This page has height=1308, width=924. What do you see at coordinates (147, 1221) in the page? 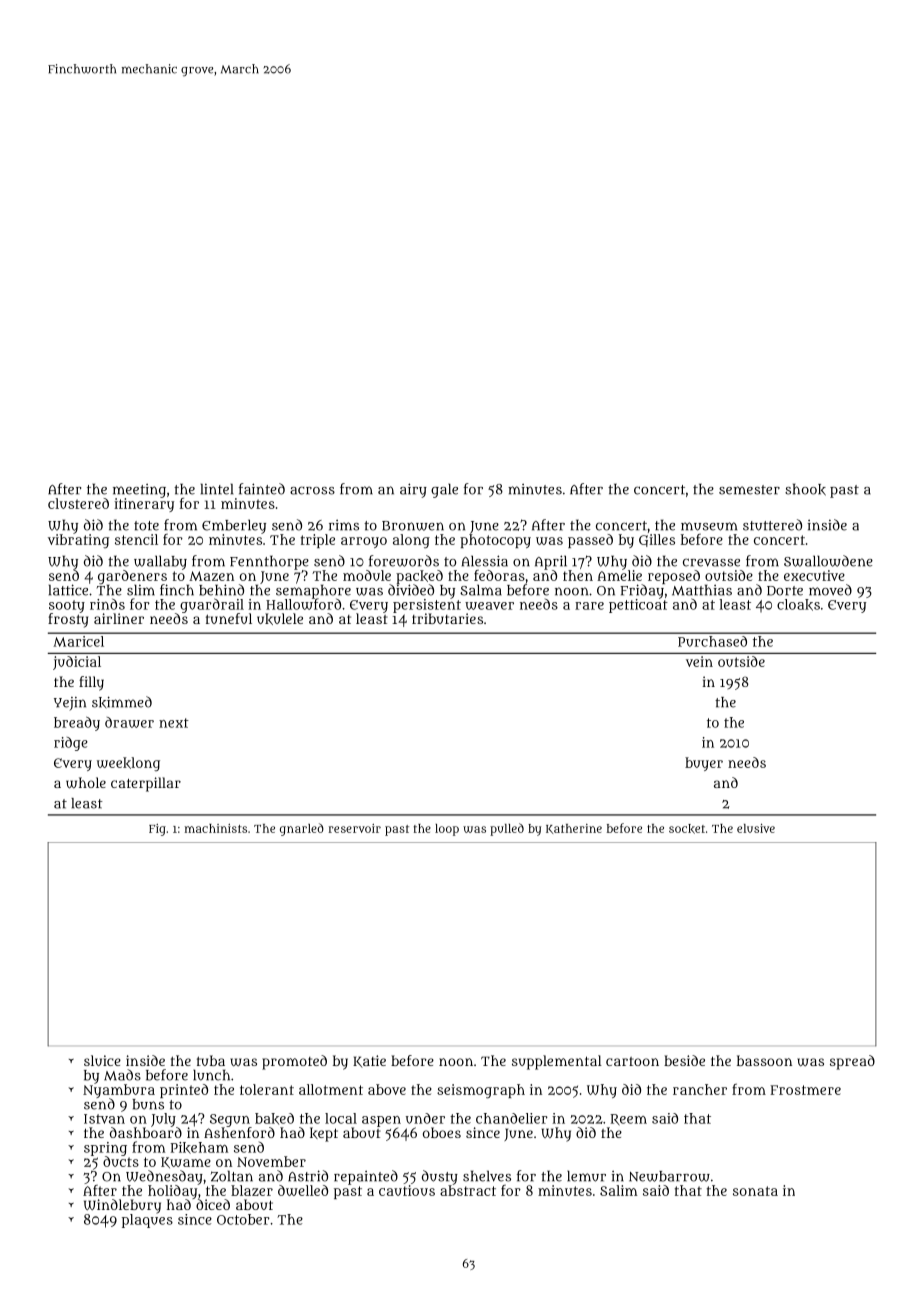
I see `plaques` at bounding box center [147, 1221].
